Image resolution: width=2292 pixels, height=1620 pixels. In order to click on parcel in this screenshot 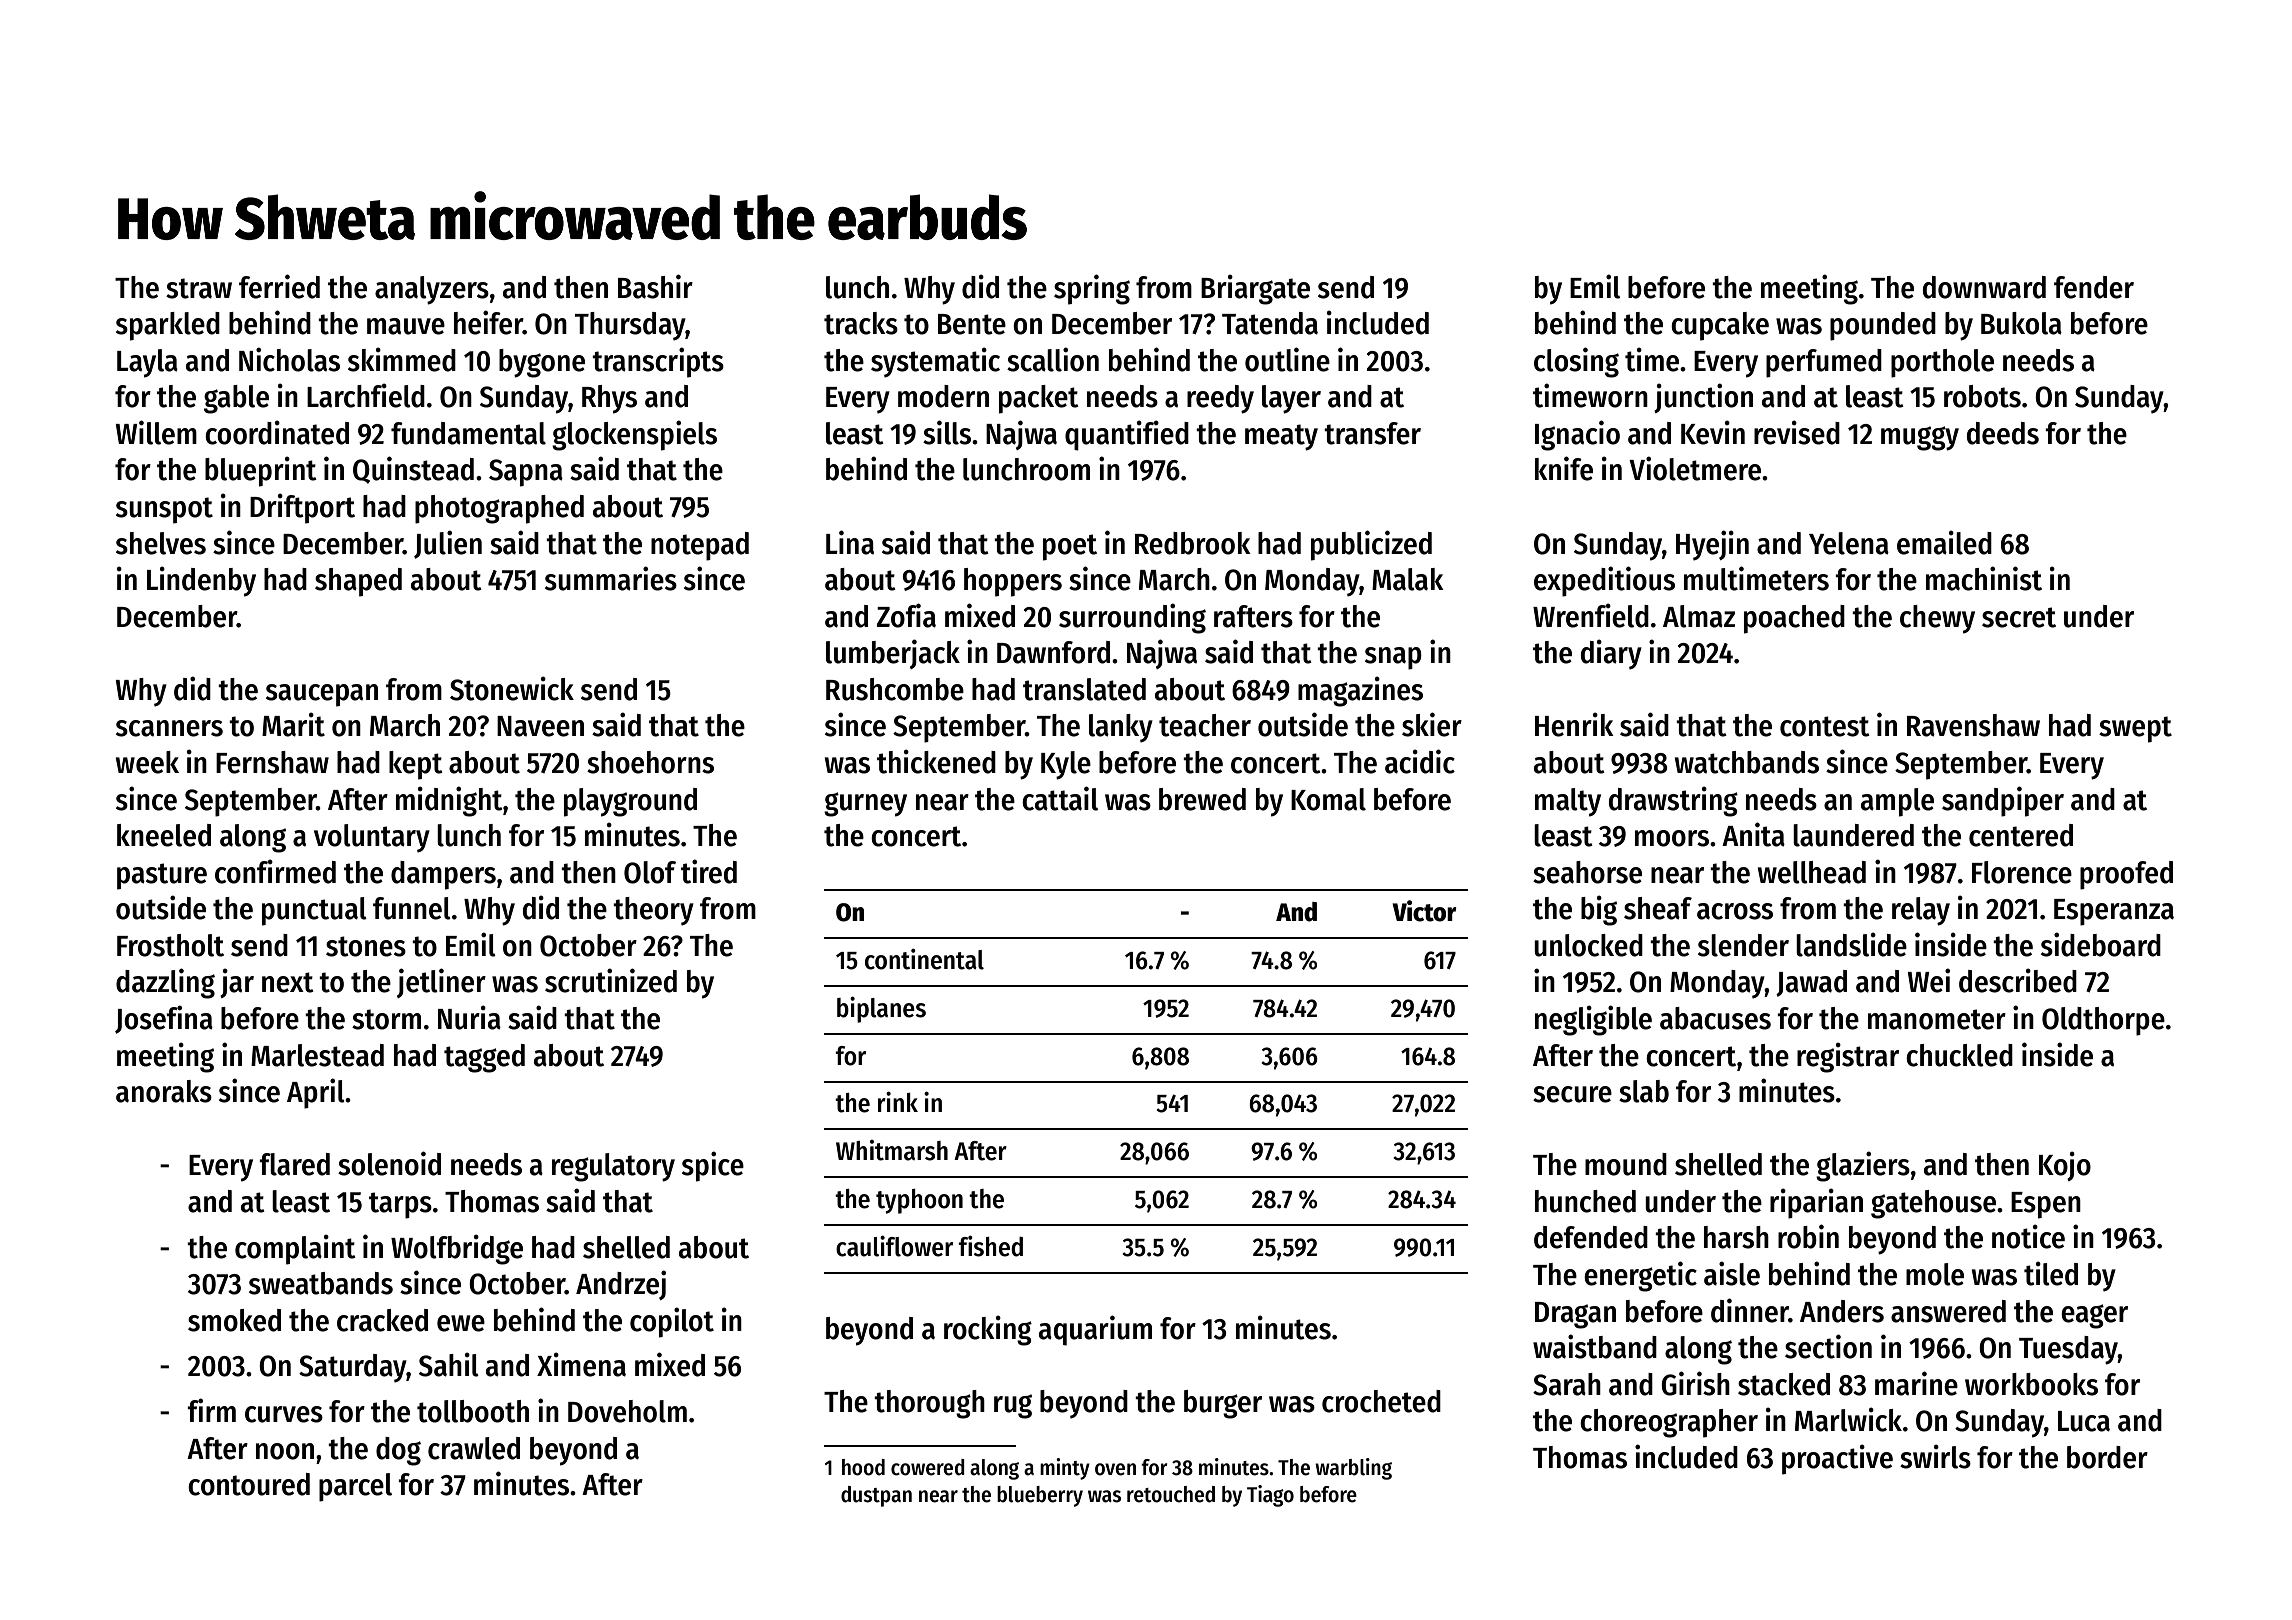, I will do `click(355, 1487)`.
